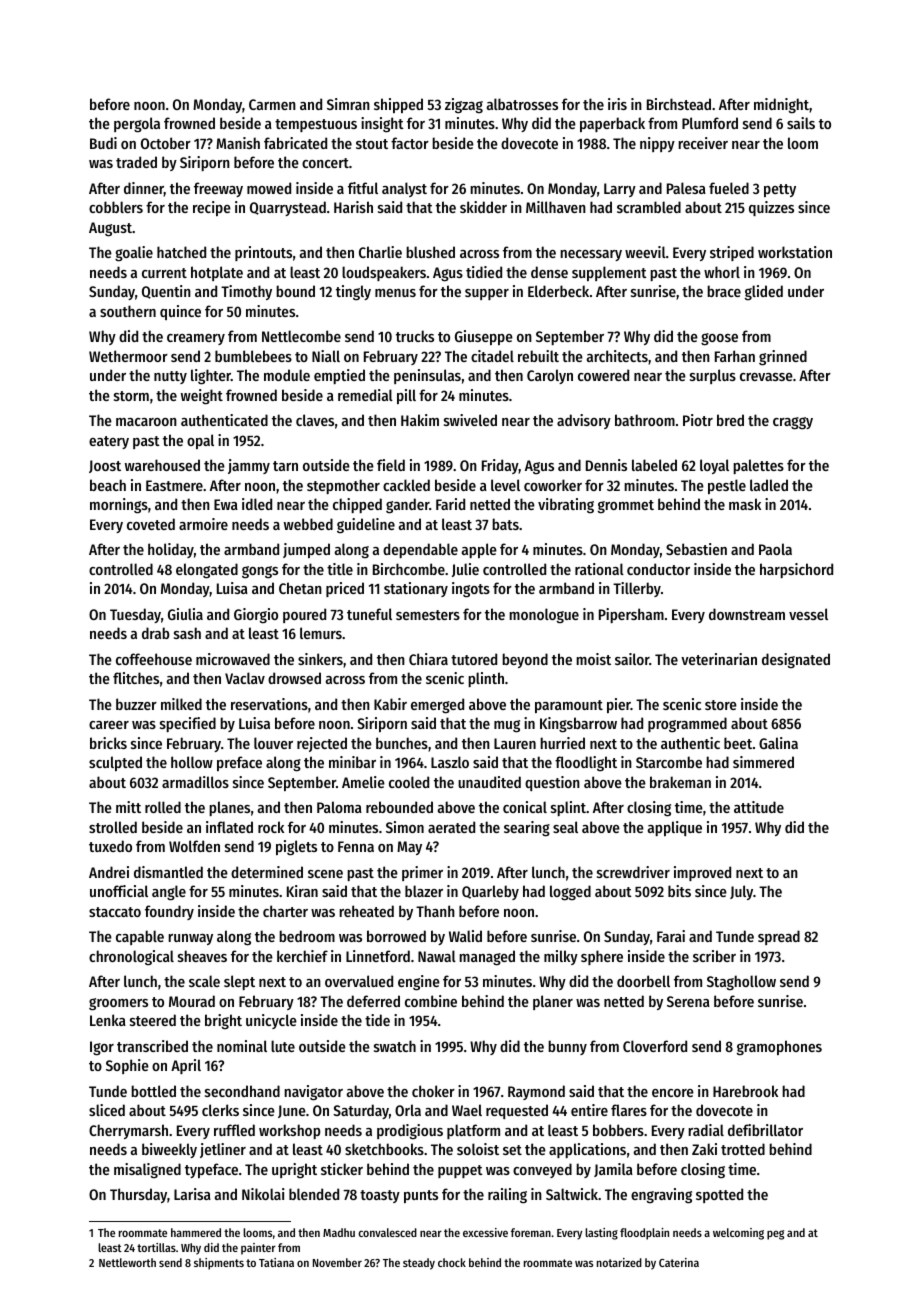 This screenshot has height=1308, width=924. I want to click on piglets, so click(296, 848).
